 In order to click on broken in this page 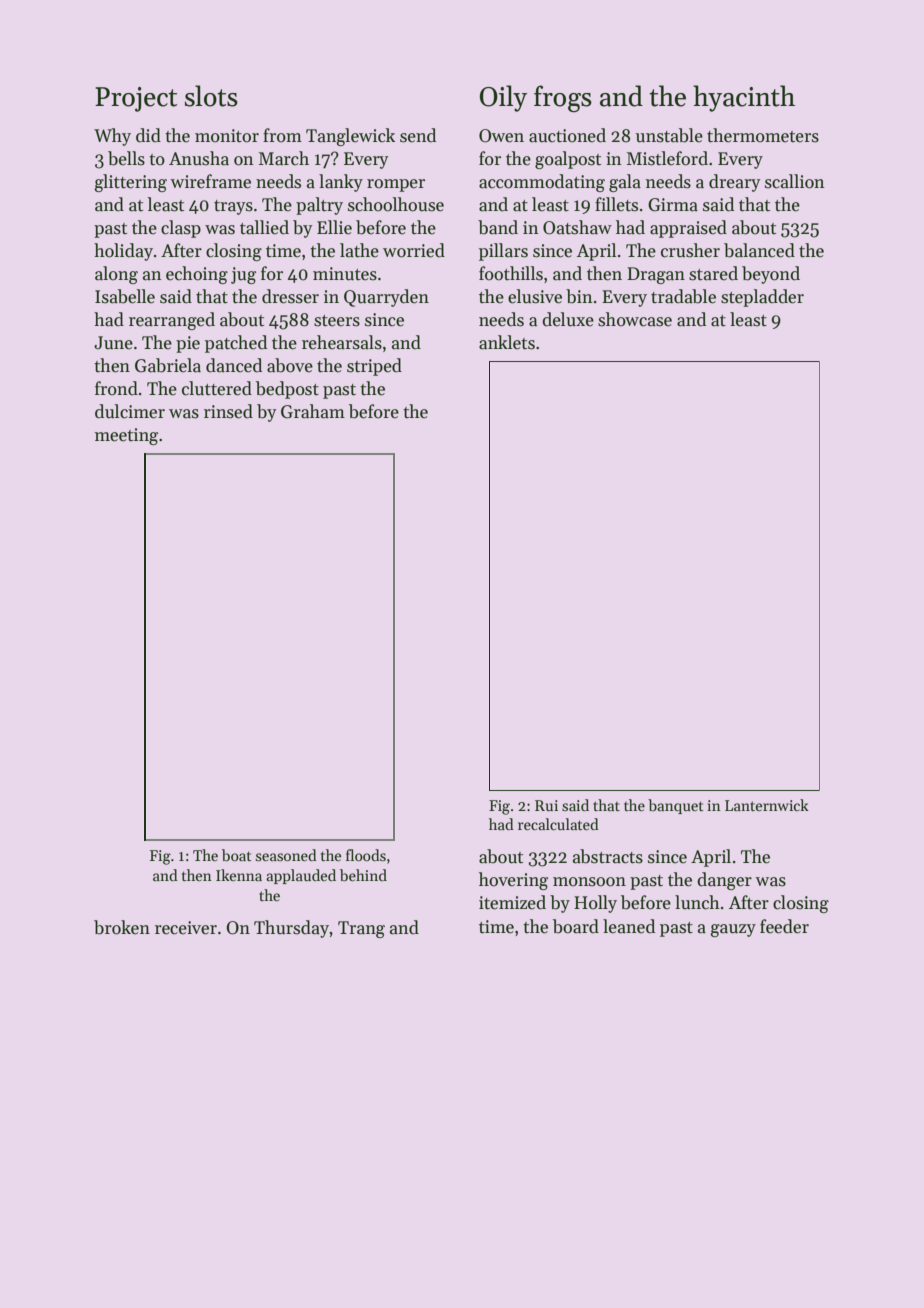, I will do `click(122, 927)`.
